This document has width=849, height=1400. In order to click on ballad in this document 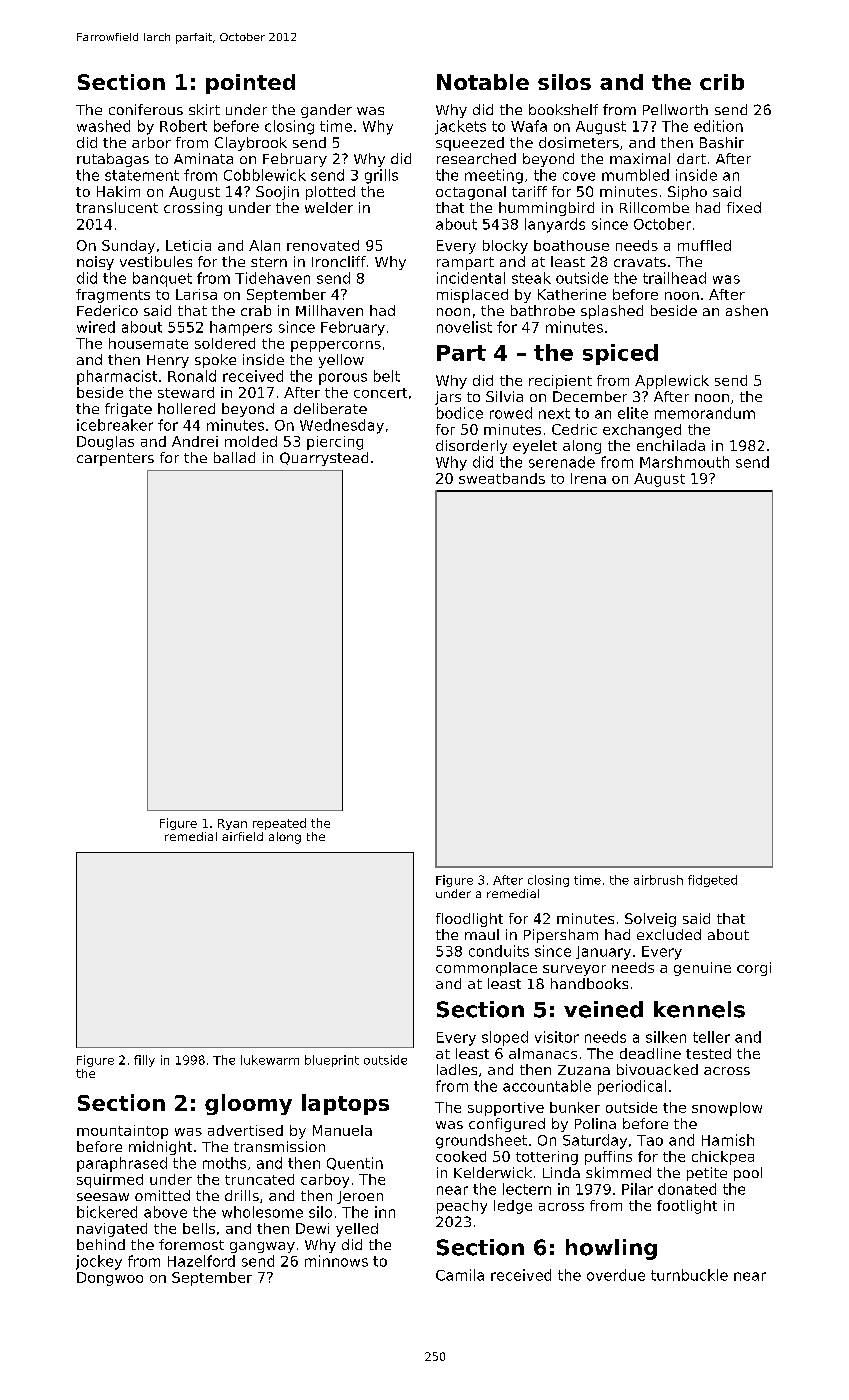, I will do `click(234, 457)`.
